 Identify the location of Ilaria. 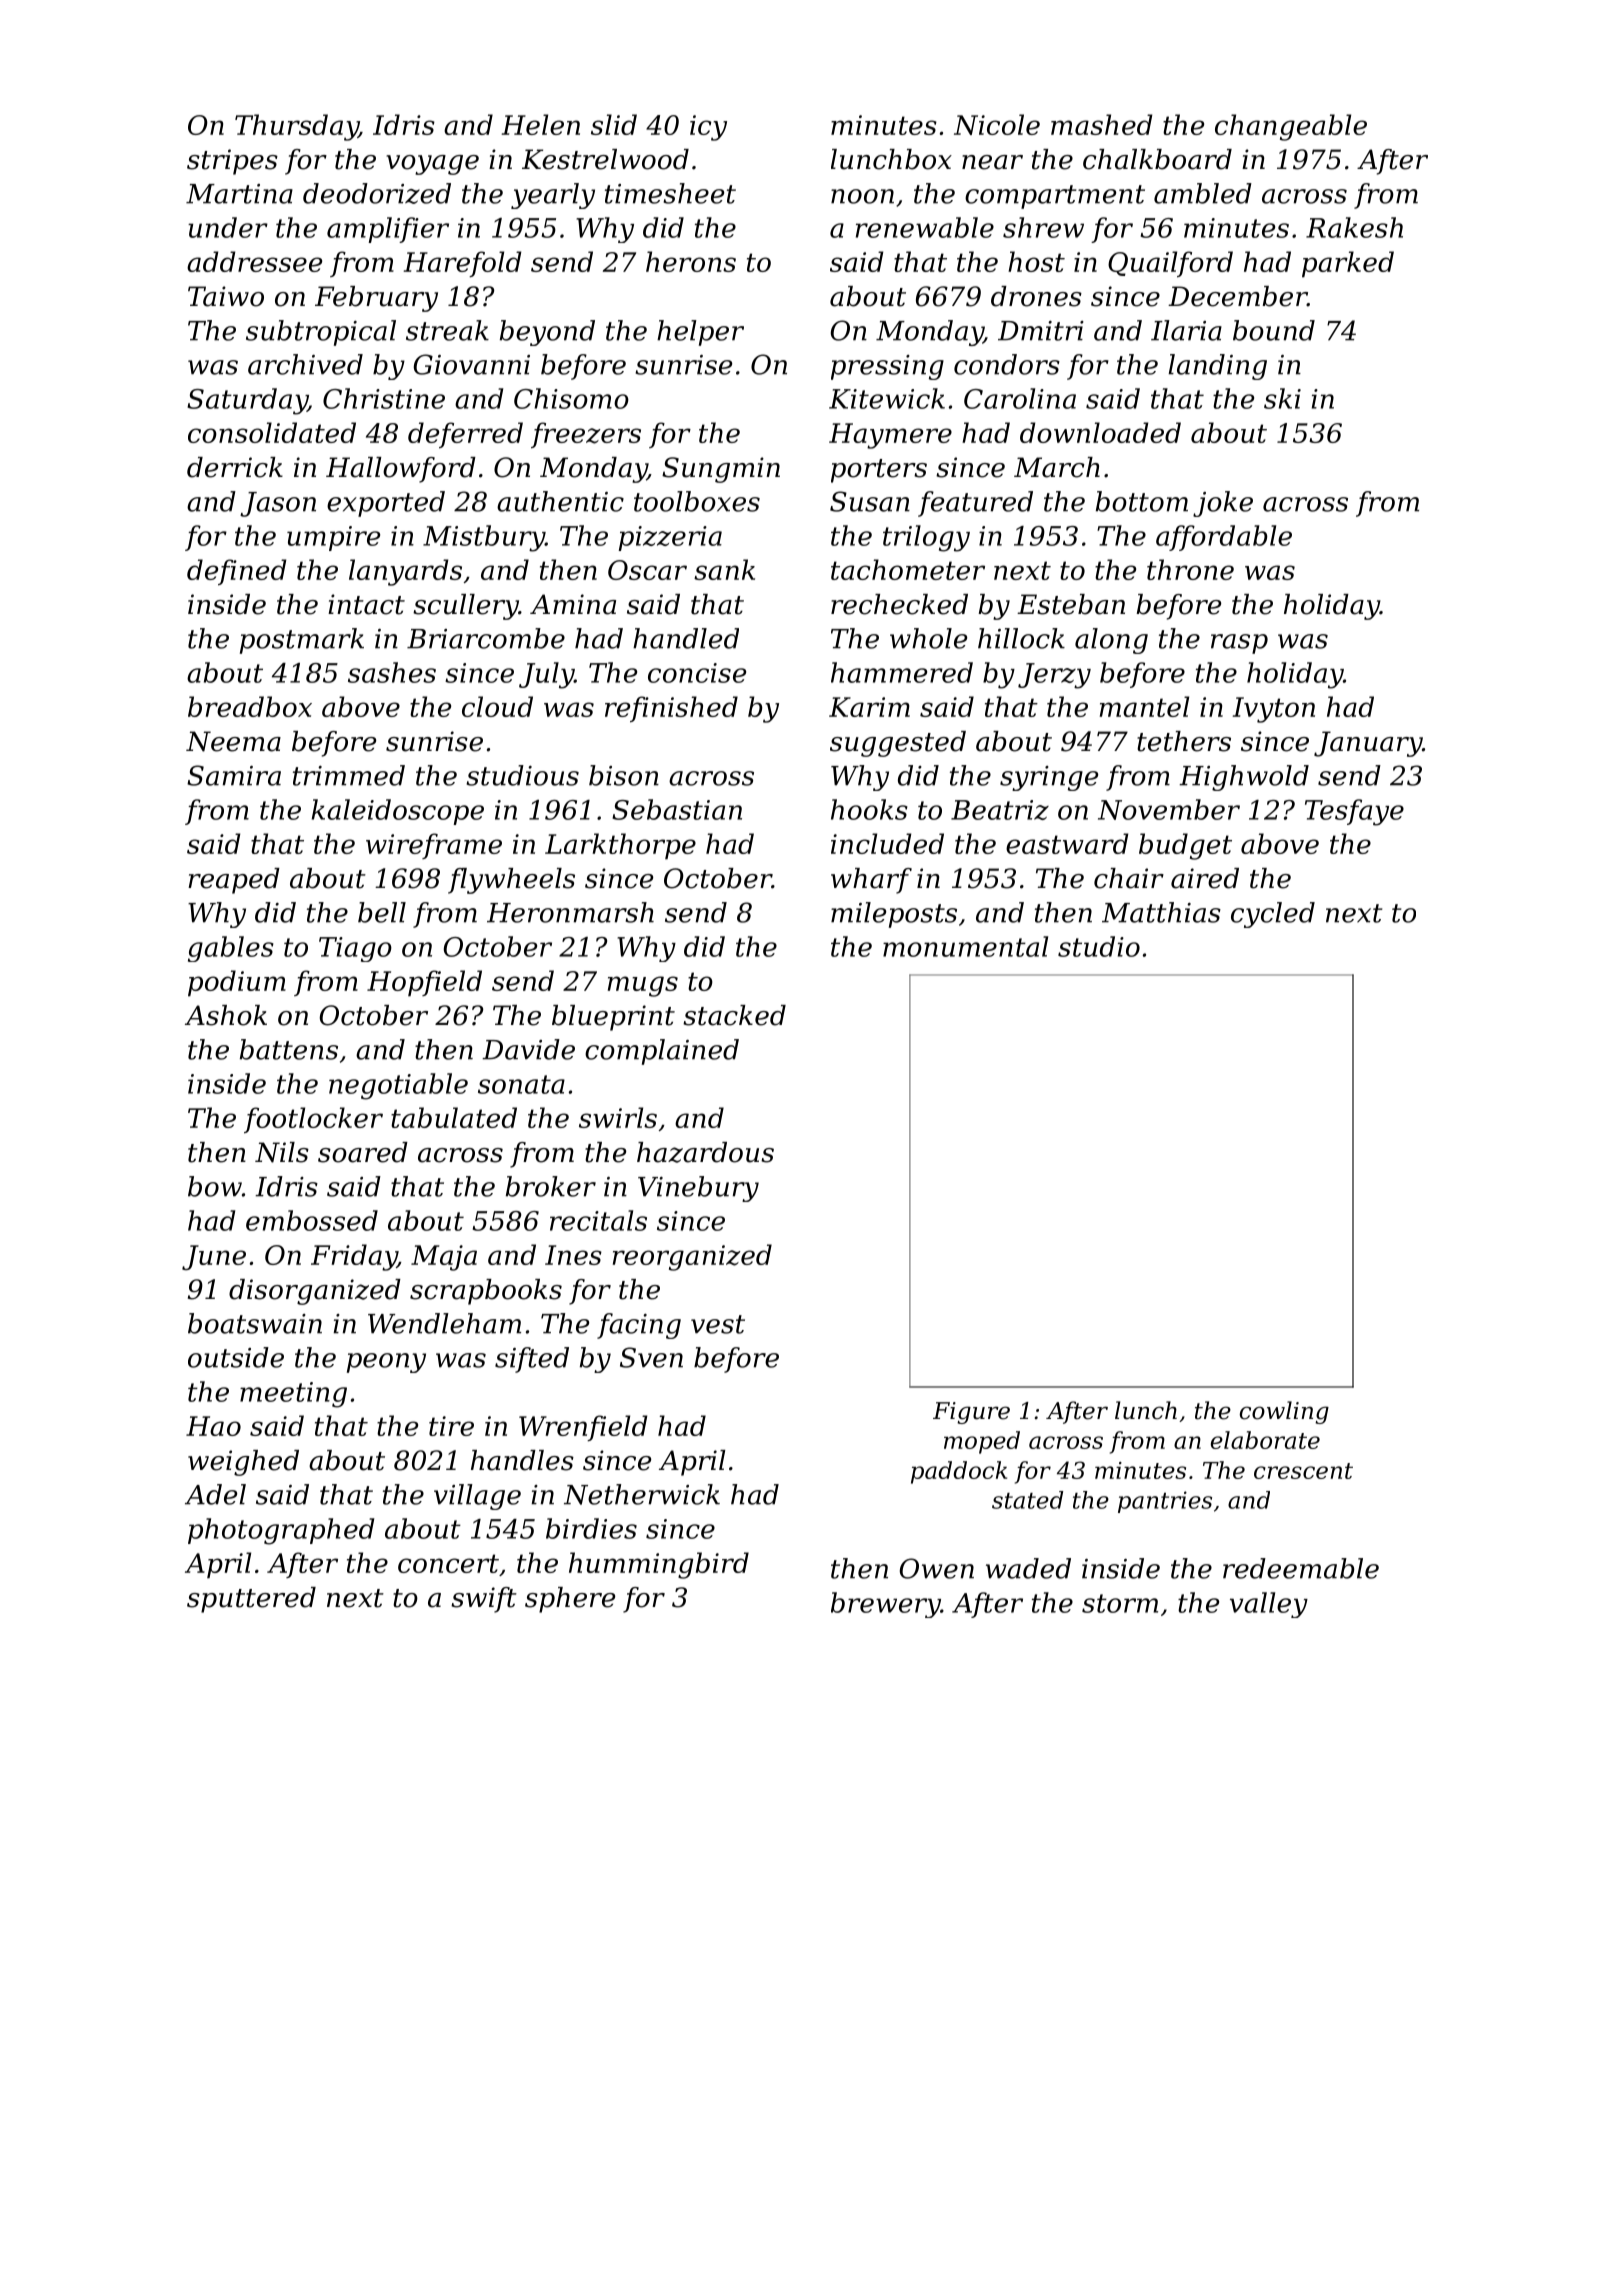
(1186, 330).
